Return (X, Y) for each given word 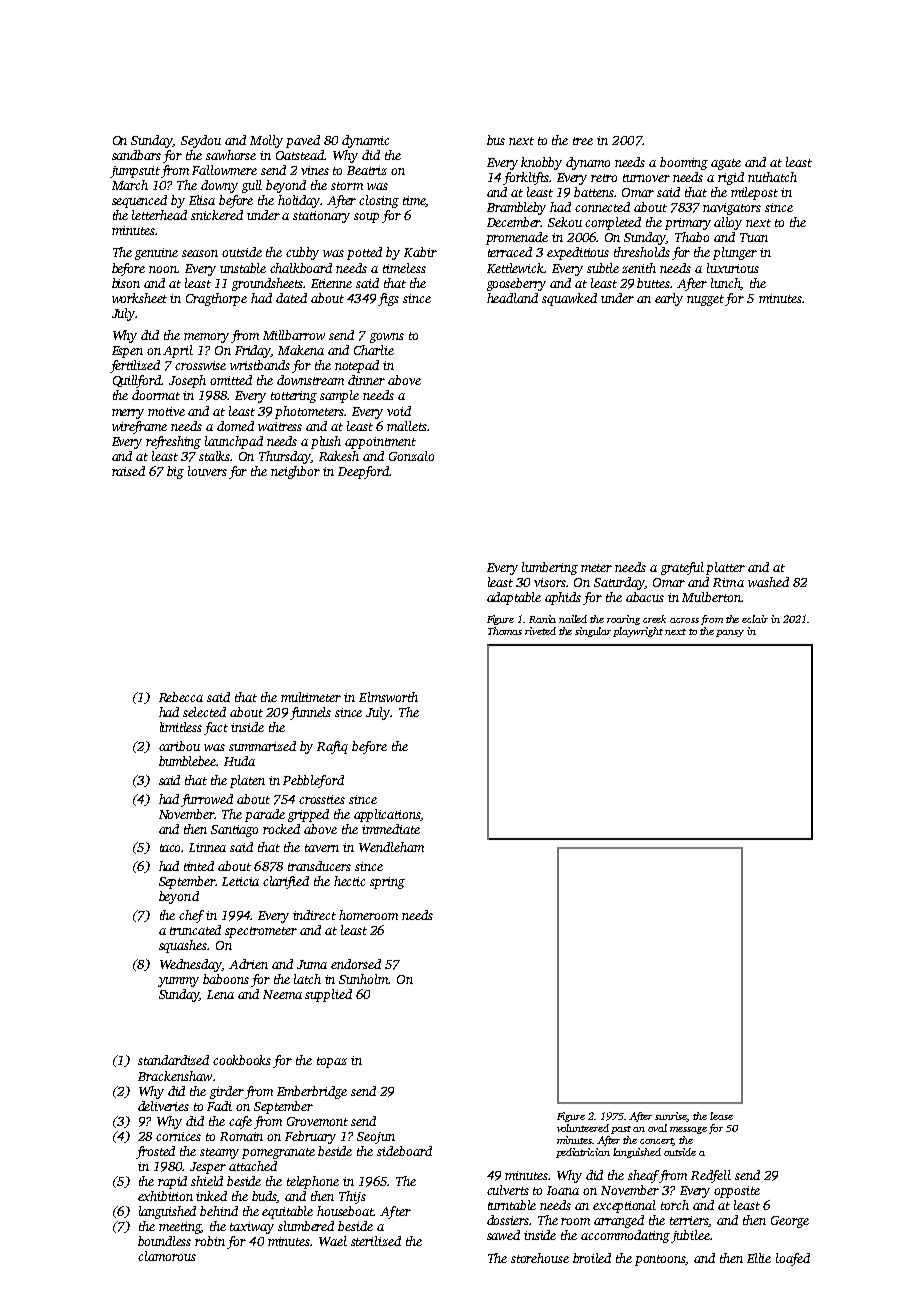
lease (721, 1116)
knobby (541, 163)
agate (726, 164)
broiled (592, 1258)
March (130, 185)
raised (128, 471)
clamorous (167, 1256)
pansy (730, 633)
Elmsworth (388, 697)
